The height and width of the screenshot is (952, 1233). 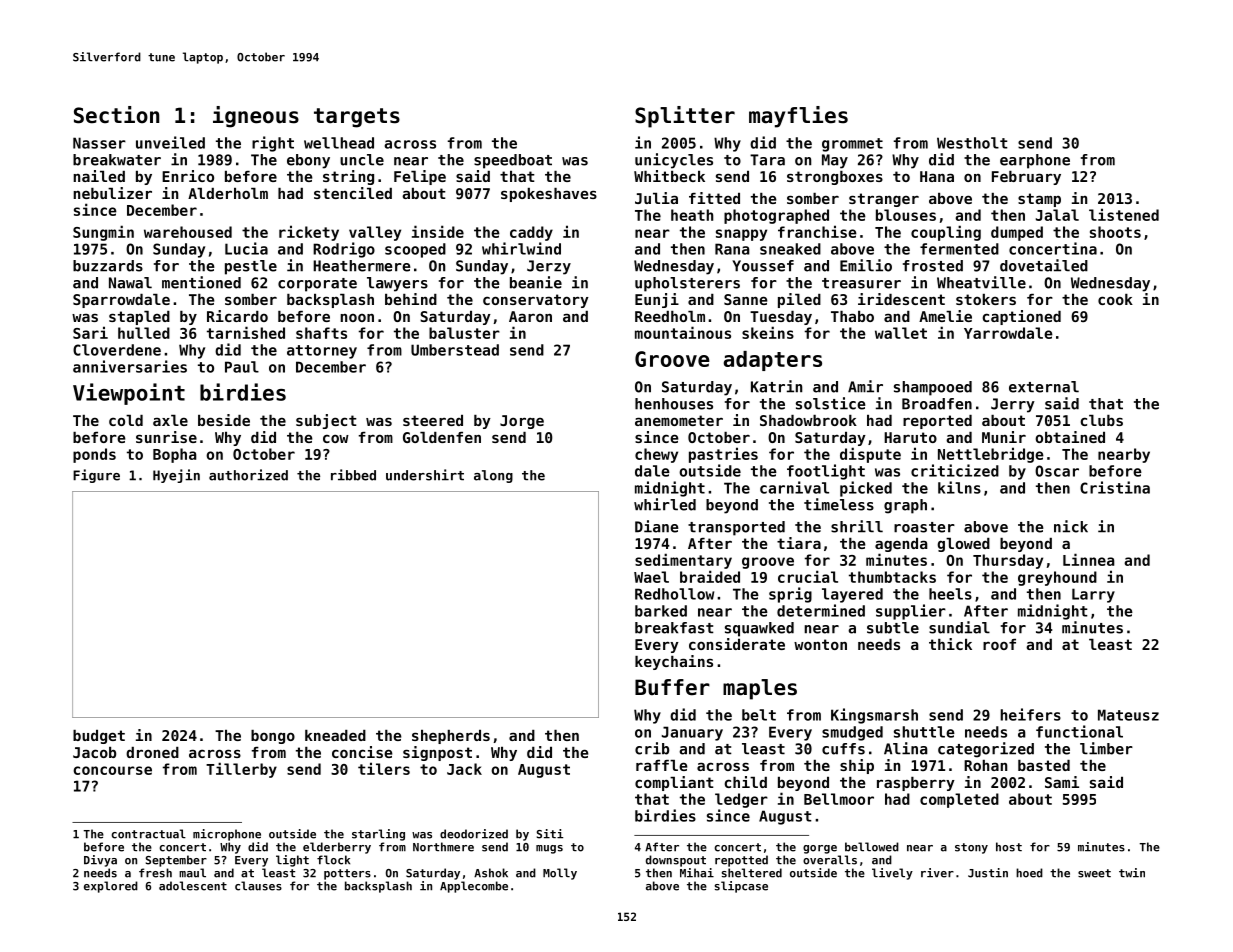 What do you see at coordinates (100, 861) in the screenshot?
I see `Divya` at bounding box center [100, 861].
